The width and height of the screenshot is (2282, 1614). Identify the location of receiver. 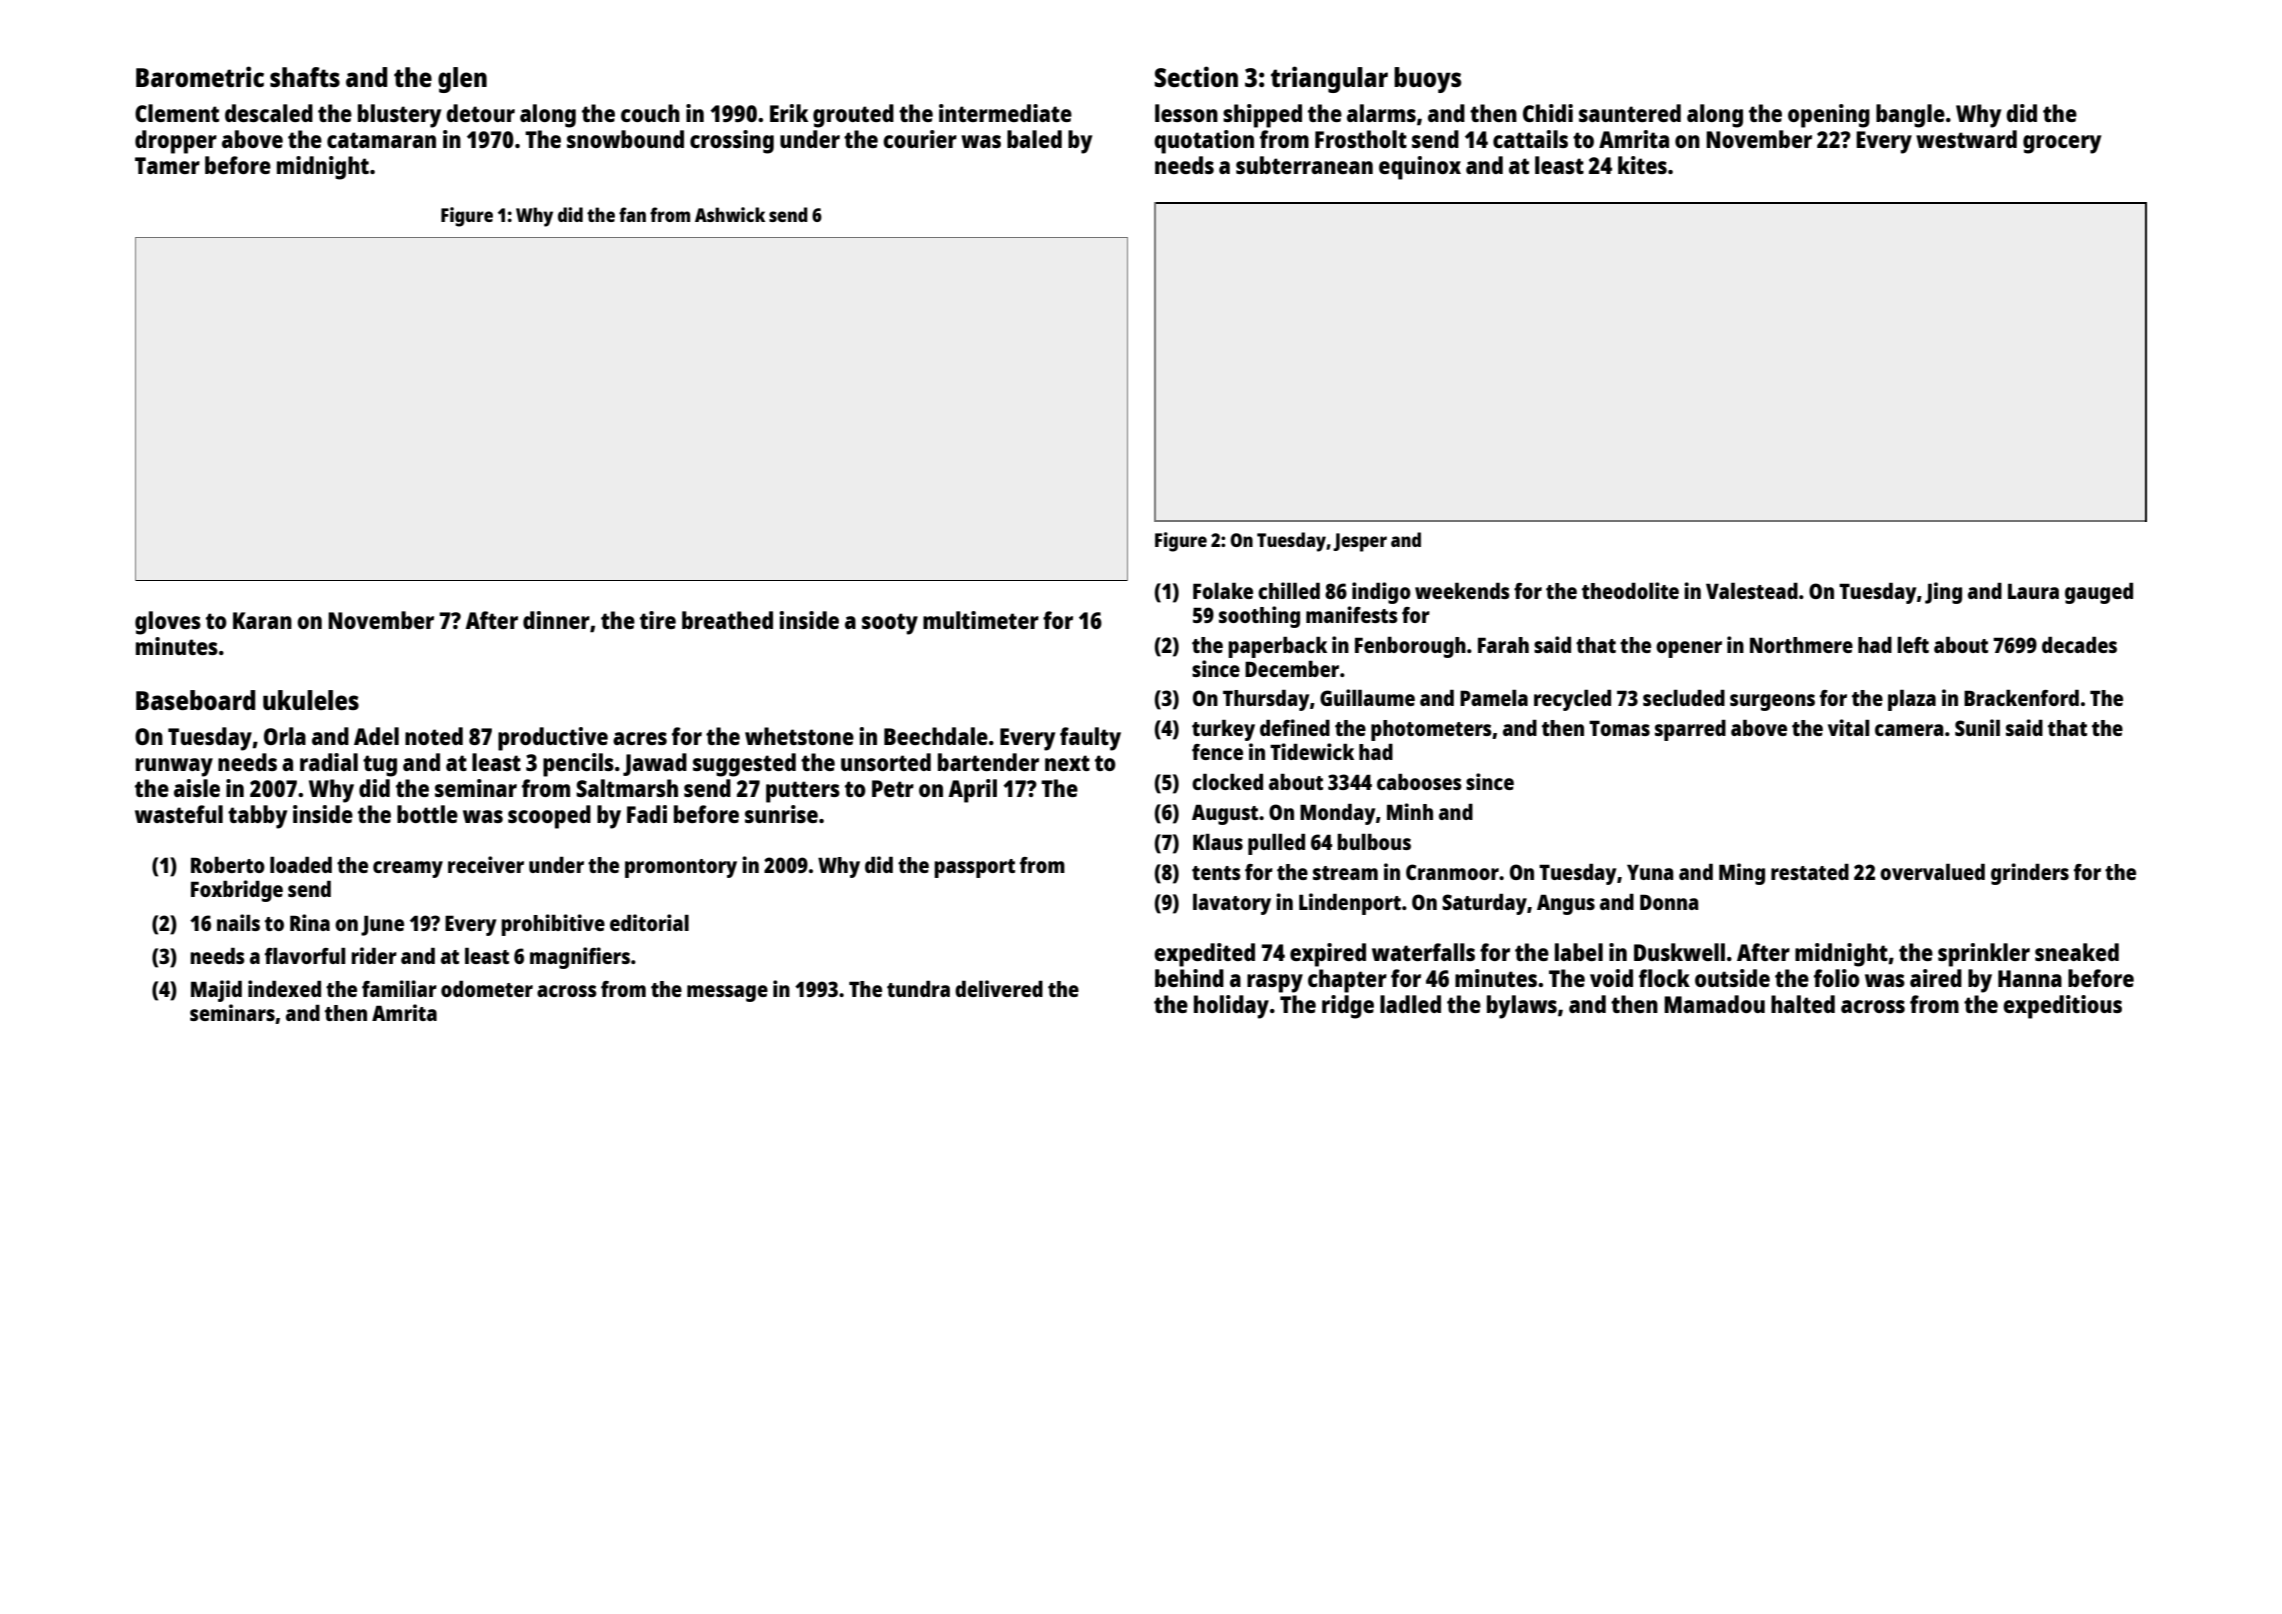
(486, 864).
